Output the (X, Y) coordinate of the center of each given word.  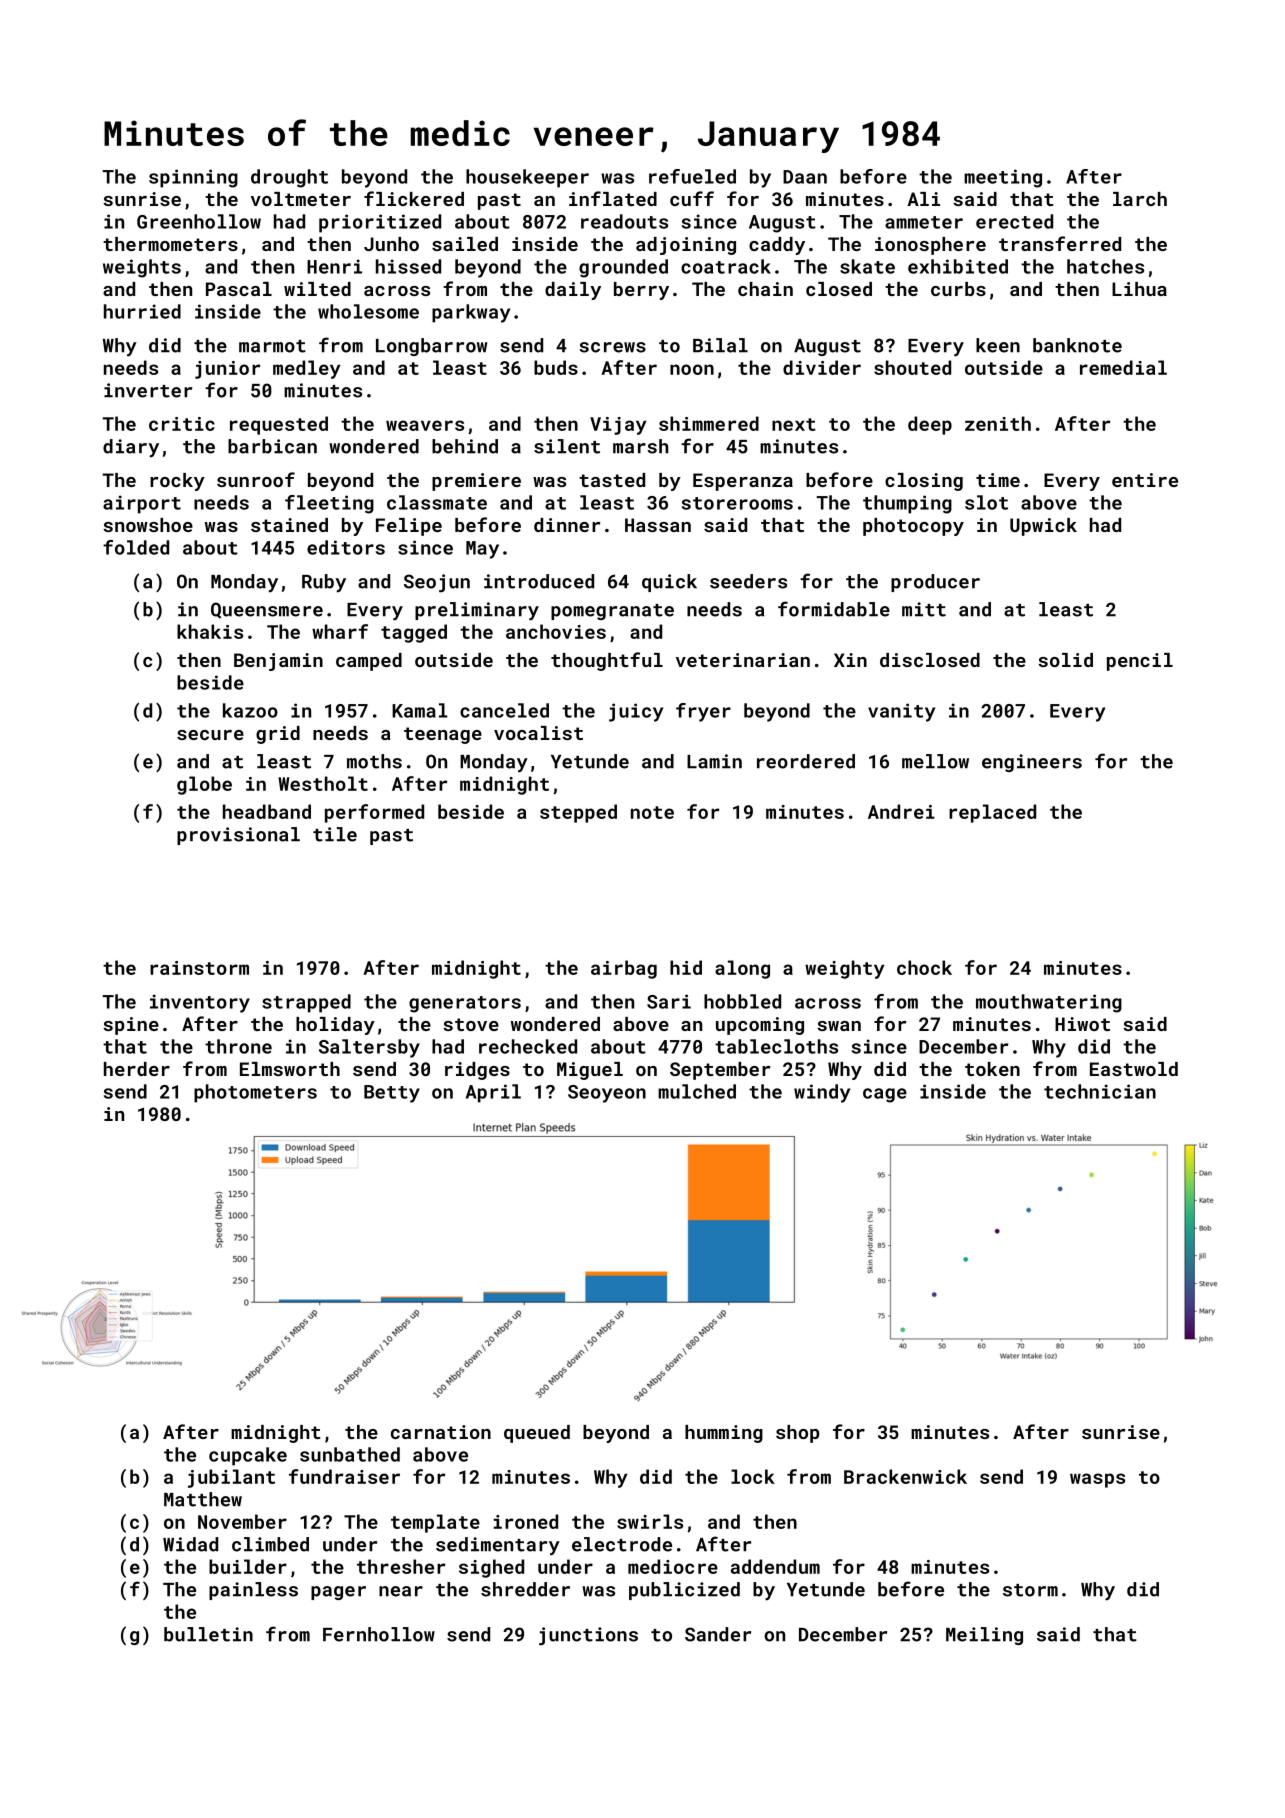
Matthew (203, 1499)
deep (930, 425)
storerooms (737, 503)
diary (131, 448)
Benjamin (278, 662)
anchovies (556, 631)
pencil (1140, 662)
